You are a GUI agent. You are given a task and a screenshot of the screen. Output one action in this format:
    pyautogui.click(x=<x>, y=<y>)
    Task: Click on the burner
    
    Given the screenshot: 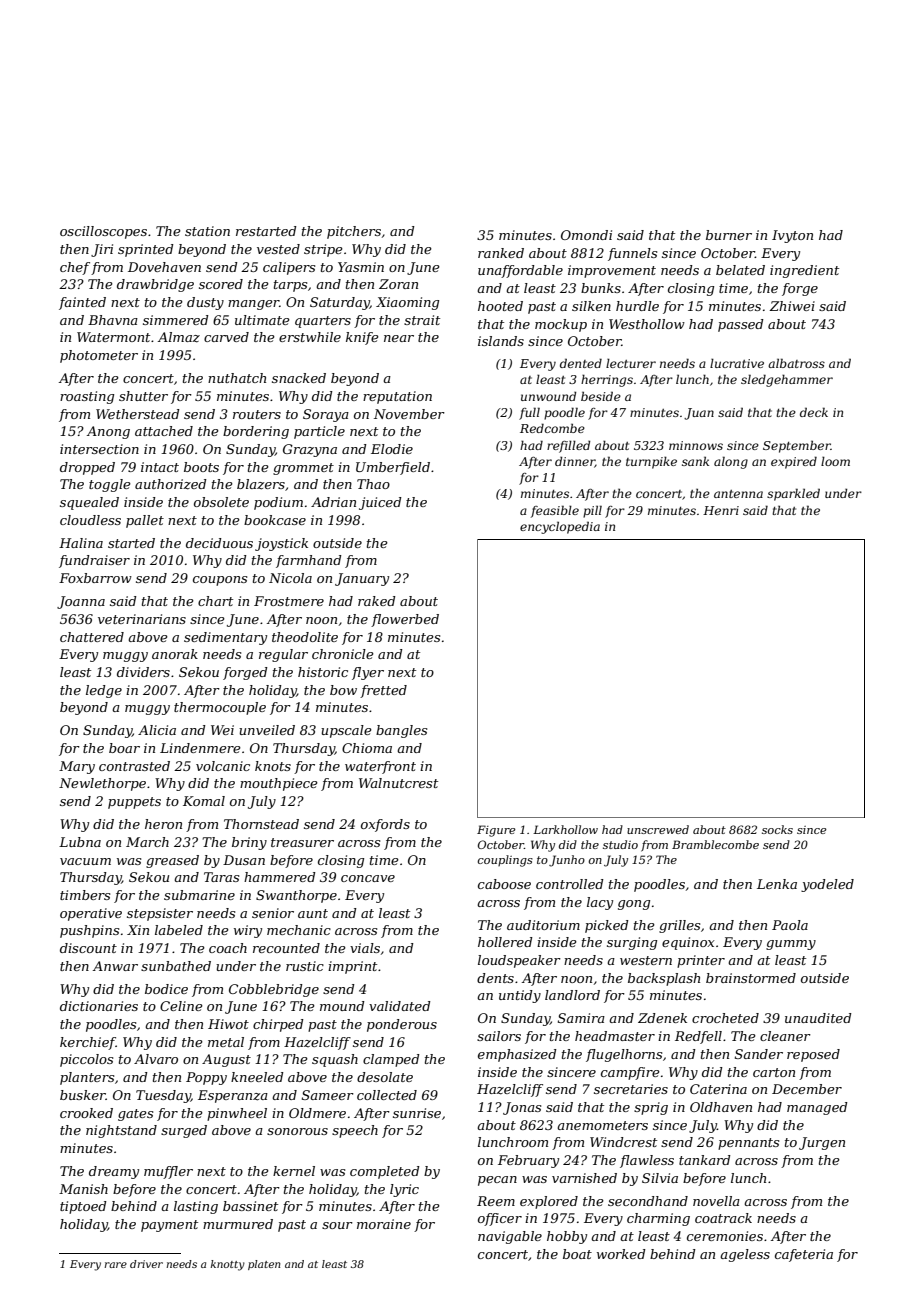 What is the action you would take?
    pyautogui.click(x=729, y=235)
